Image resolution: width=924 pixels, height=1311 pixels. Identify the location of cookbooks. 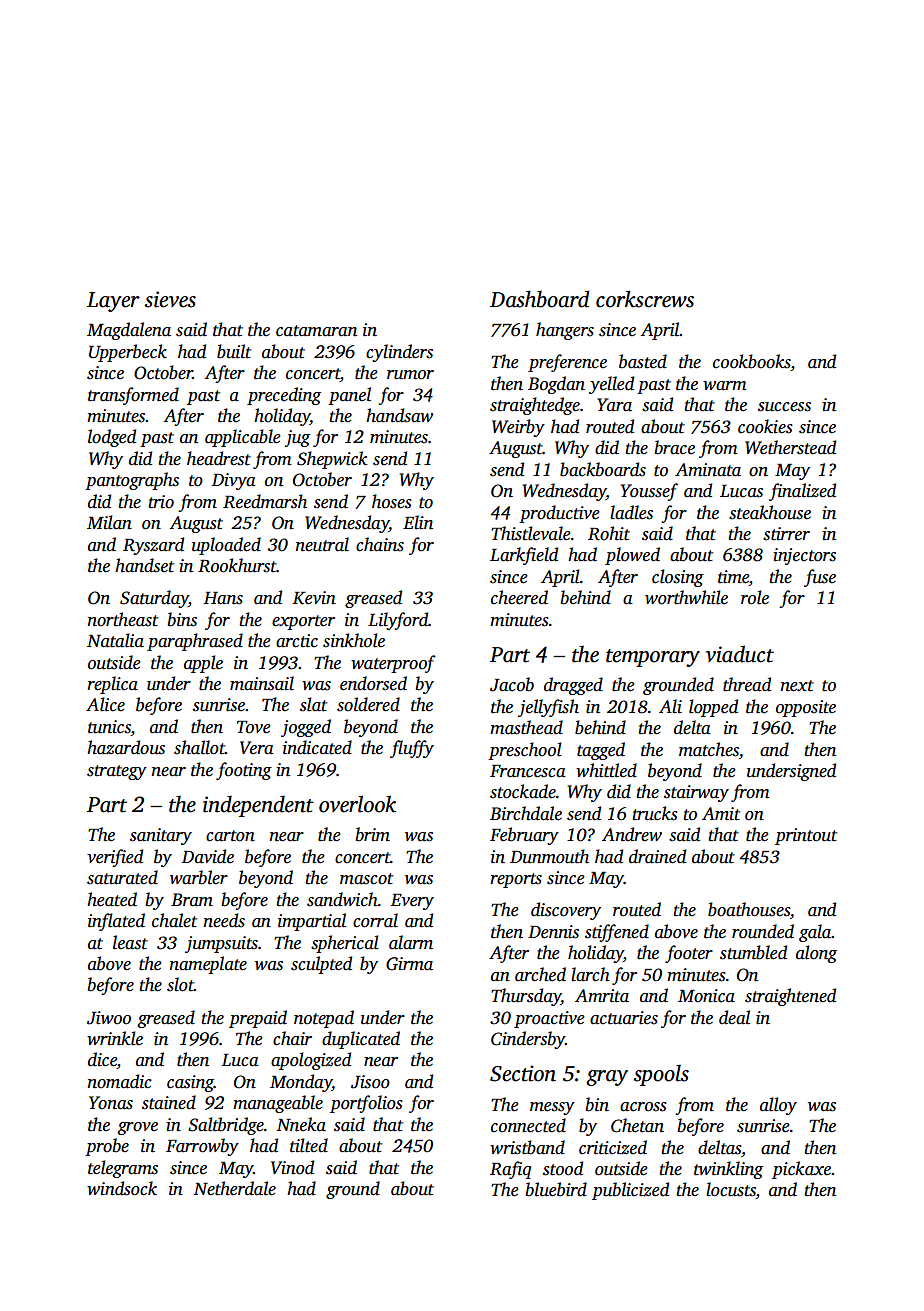
(752, 362).
